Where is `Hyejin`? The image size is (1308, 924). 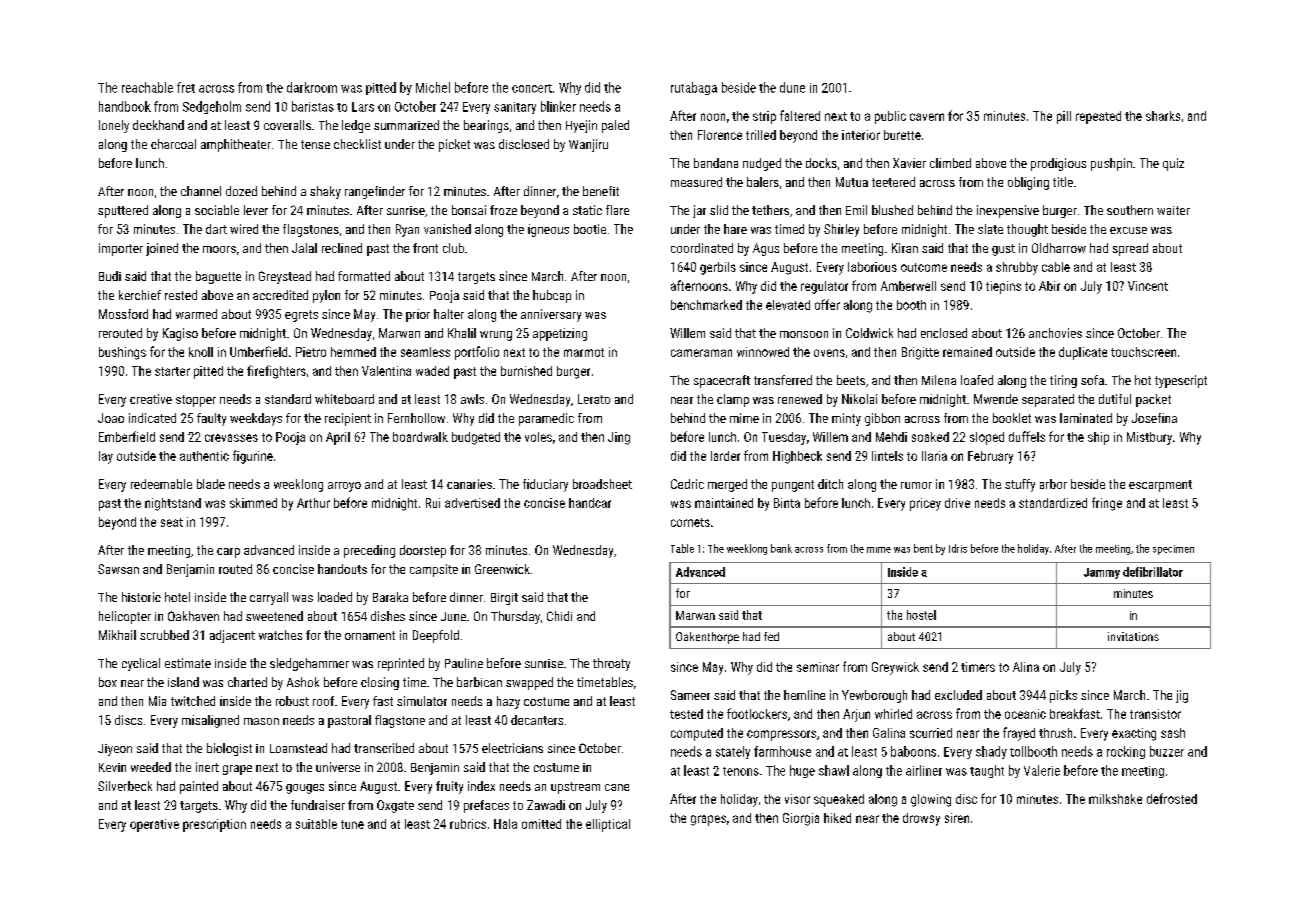 Hyejin is located at coordinates (581, 126).
